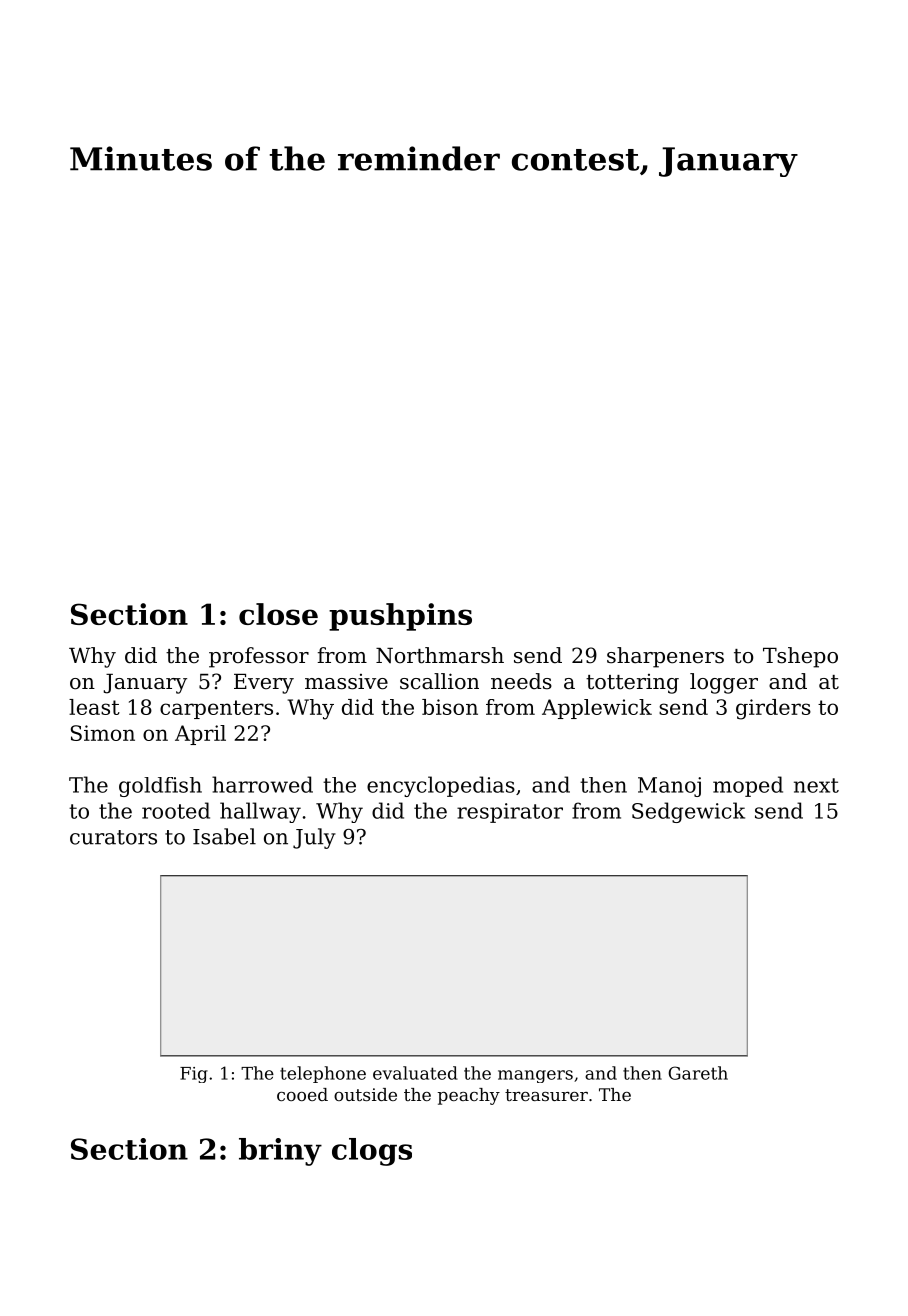 The height and width of the document is (1316, 908). What do you see at coordinates (698, 1073) in the document?
I see `Gareth` at bounding box center [698, 1073].
